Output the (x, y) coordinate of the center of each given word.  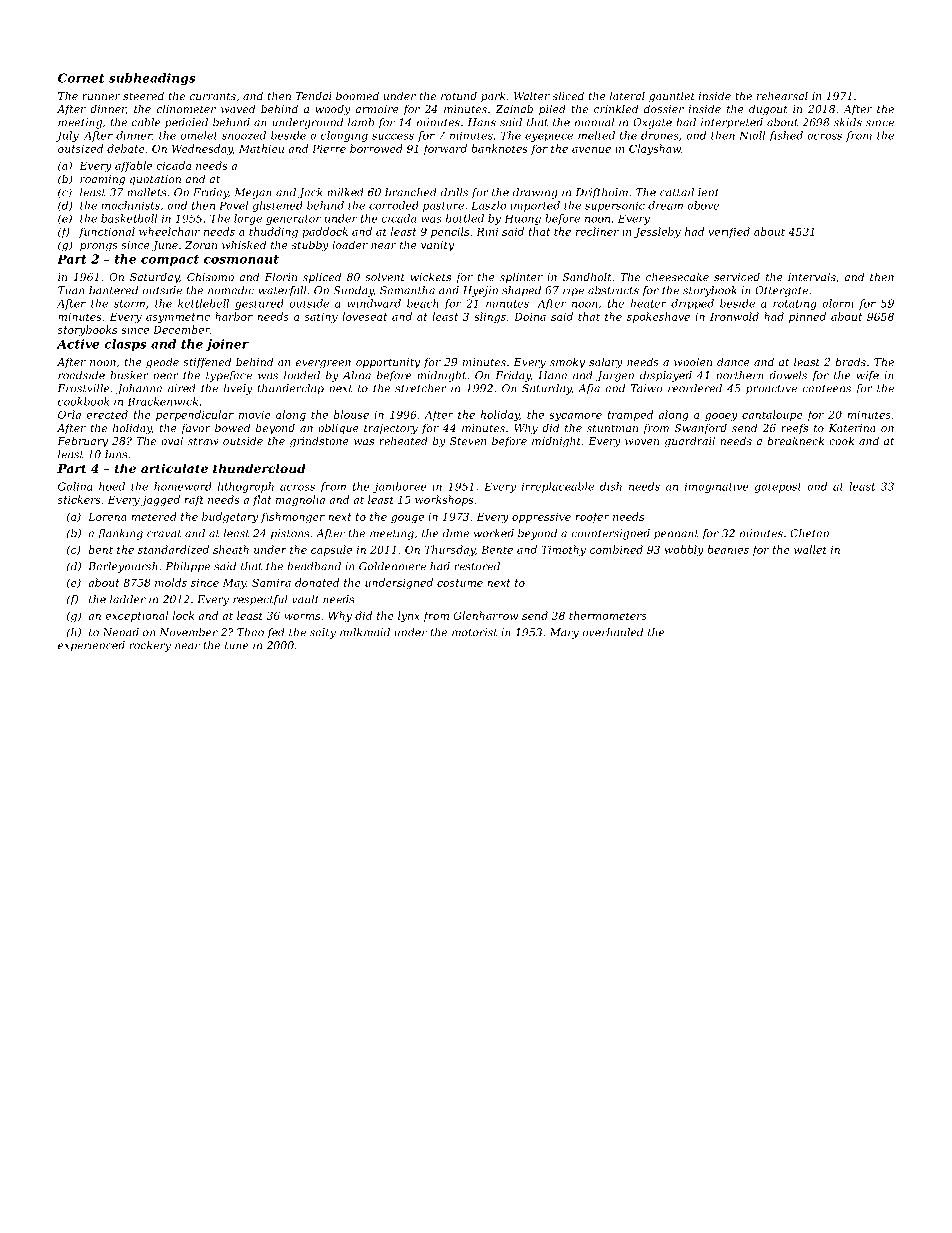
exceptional (136, 616)
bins (116, 454)
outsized (80, 148)
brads (850, 361)
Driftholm (602, 193)
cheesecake (677, 276)
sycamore (575, 417)
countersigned (610, 534)
